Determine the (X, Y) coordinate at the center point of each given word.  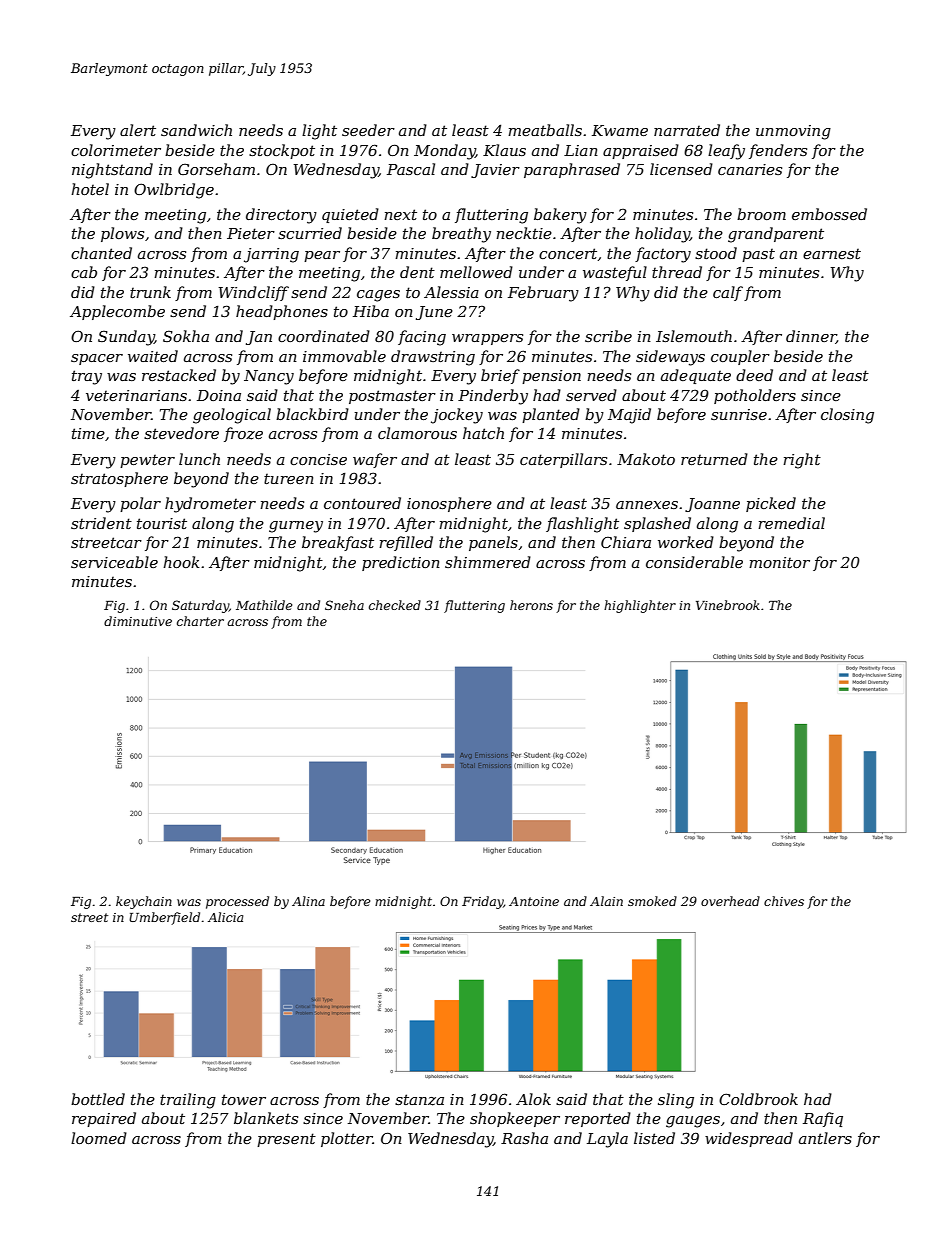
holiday (662, 235)
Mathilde (264, 605)
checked (395, 605)
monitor (779, 562)
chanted (101, 253)
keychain (144, 902)
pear (322, 256)
